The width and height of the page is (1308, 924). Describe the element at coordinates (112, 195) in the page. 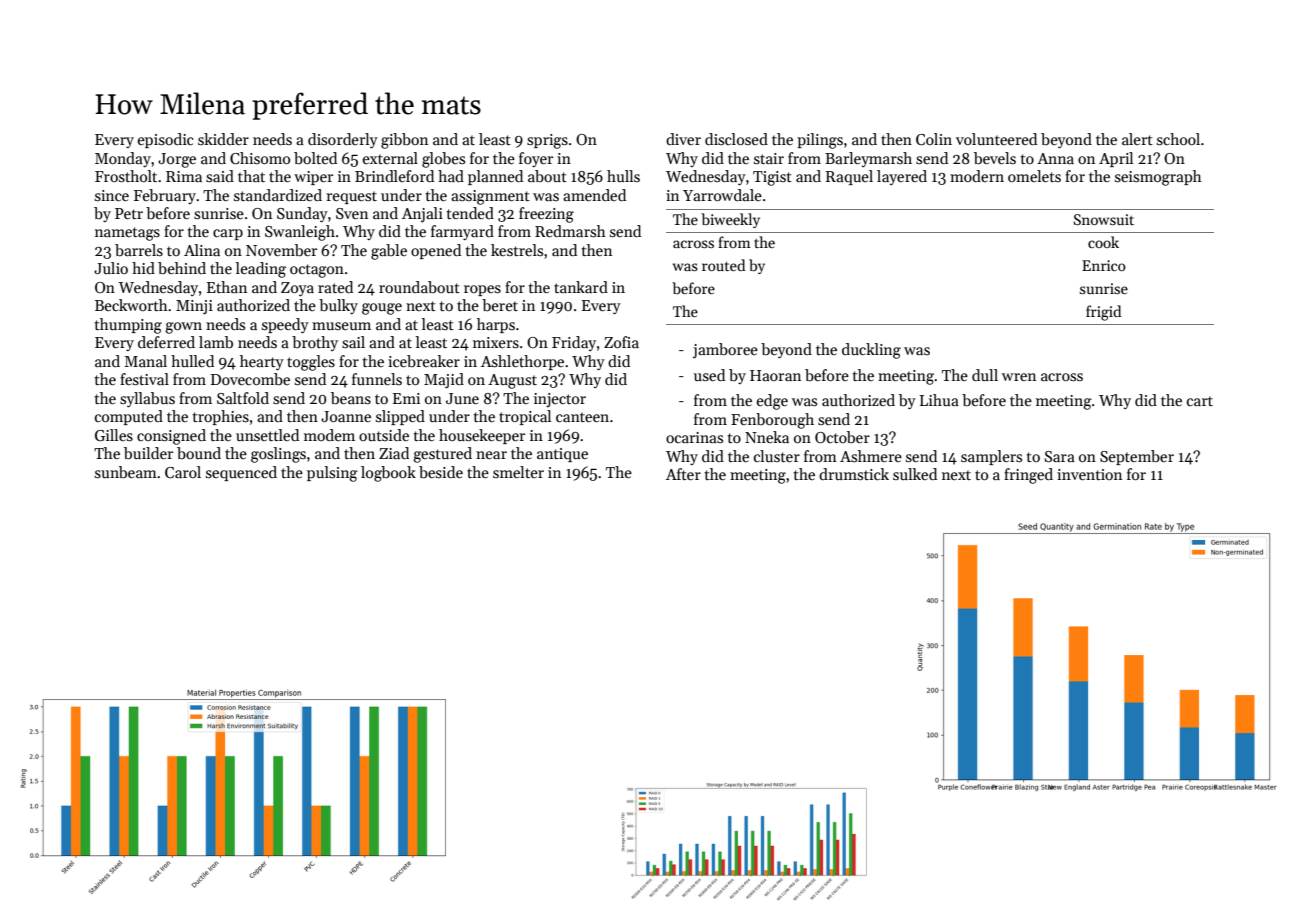

I see `since` at that location.
